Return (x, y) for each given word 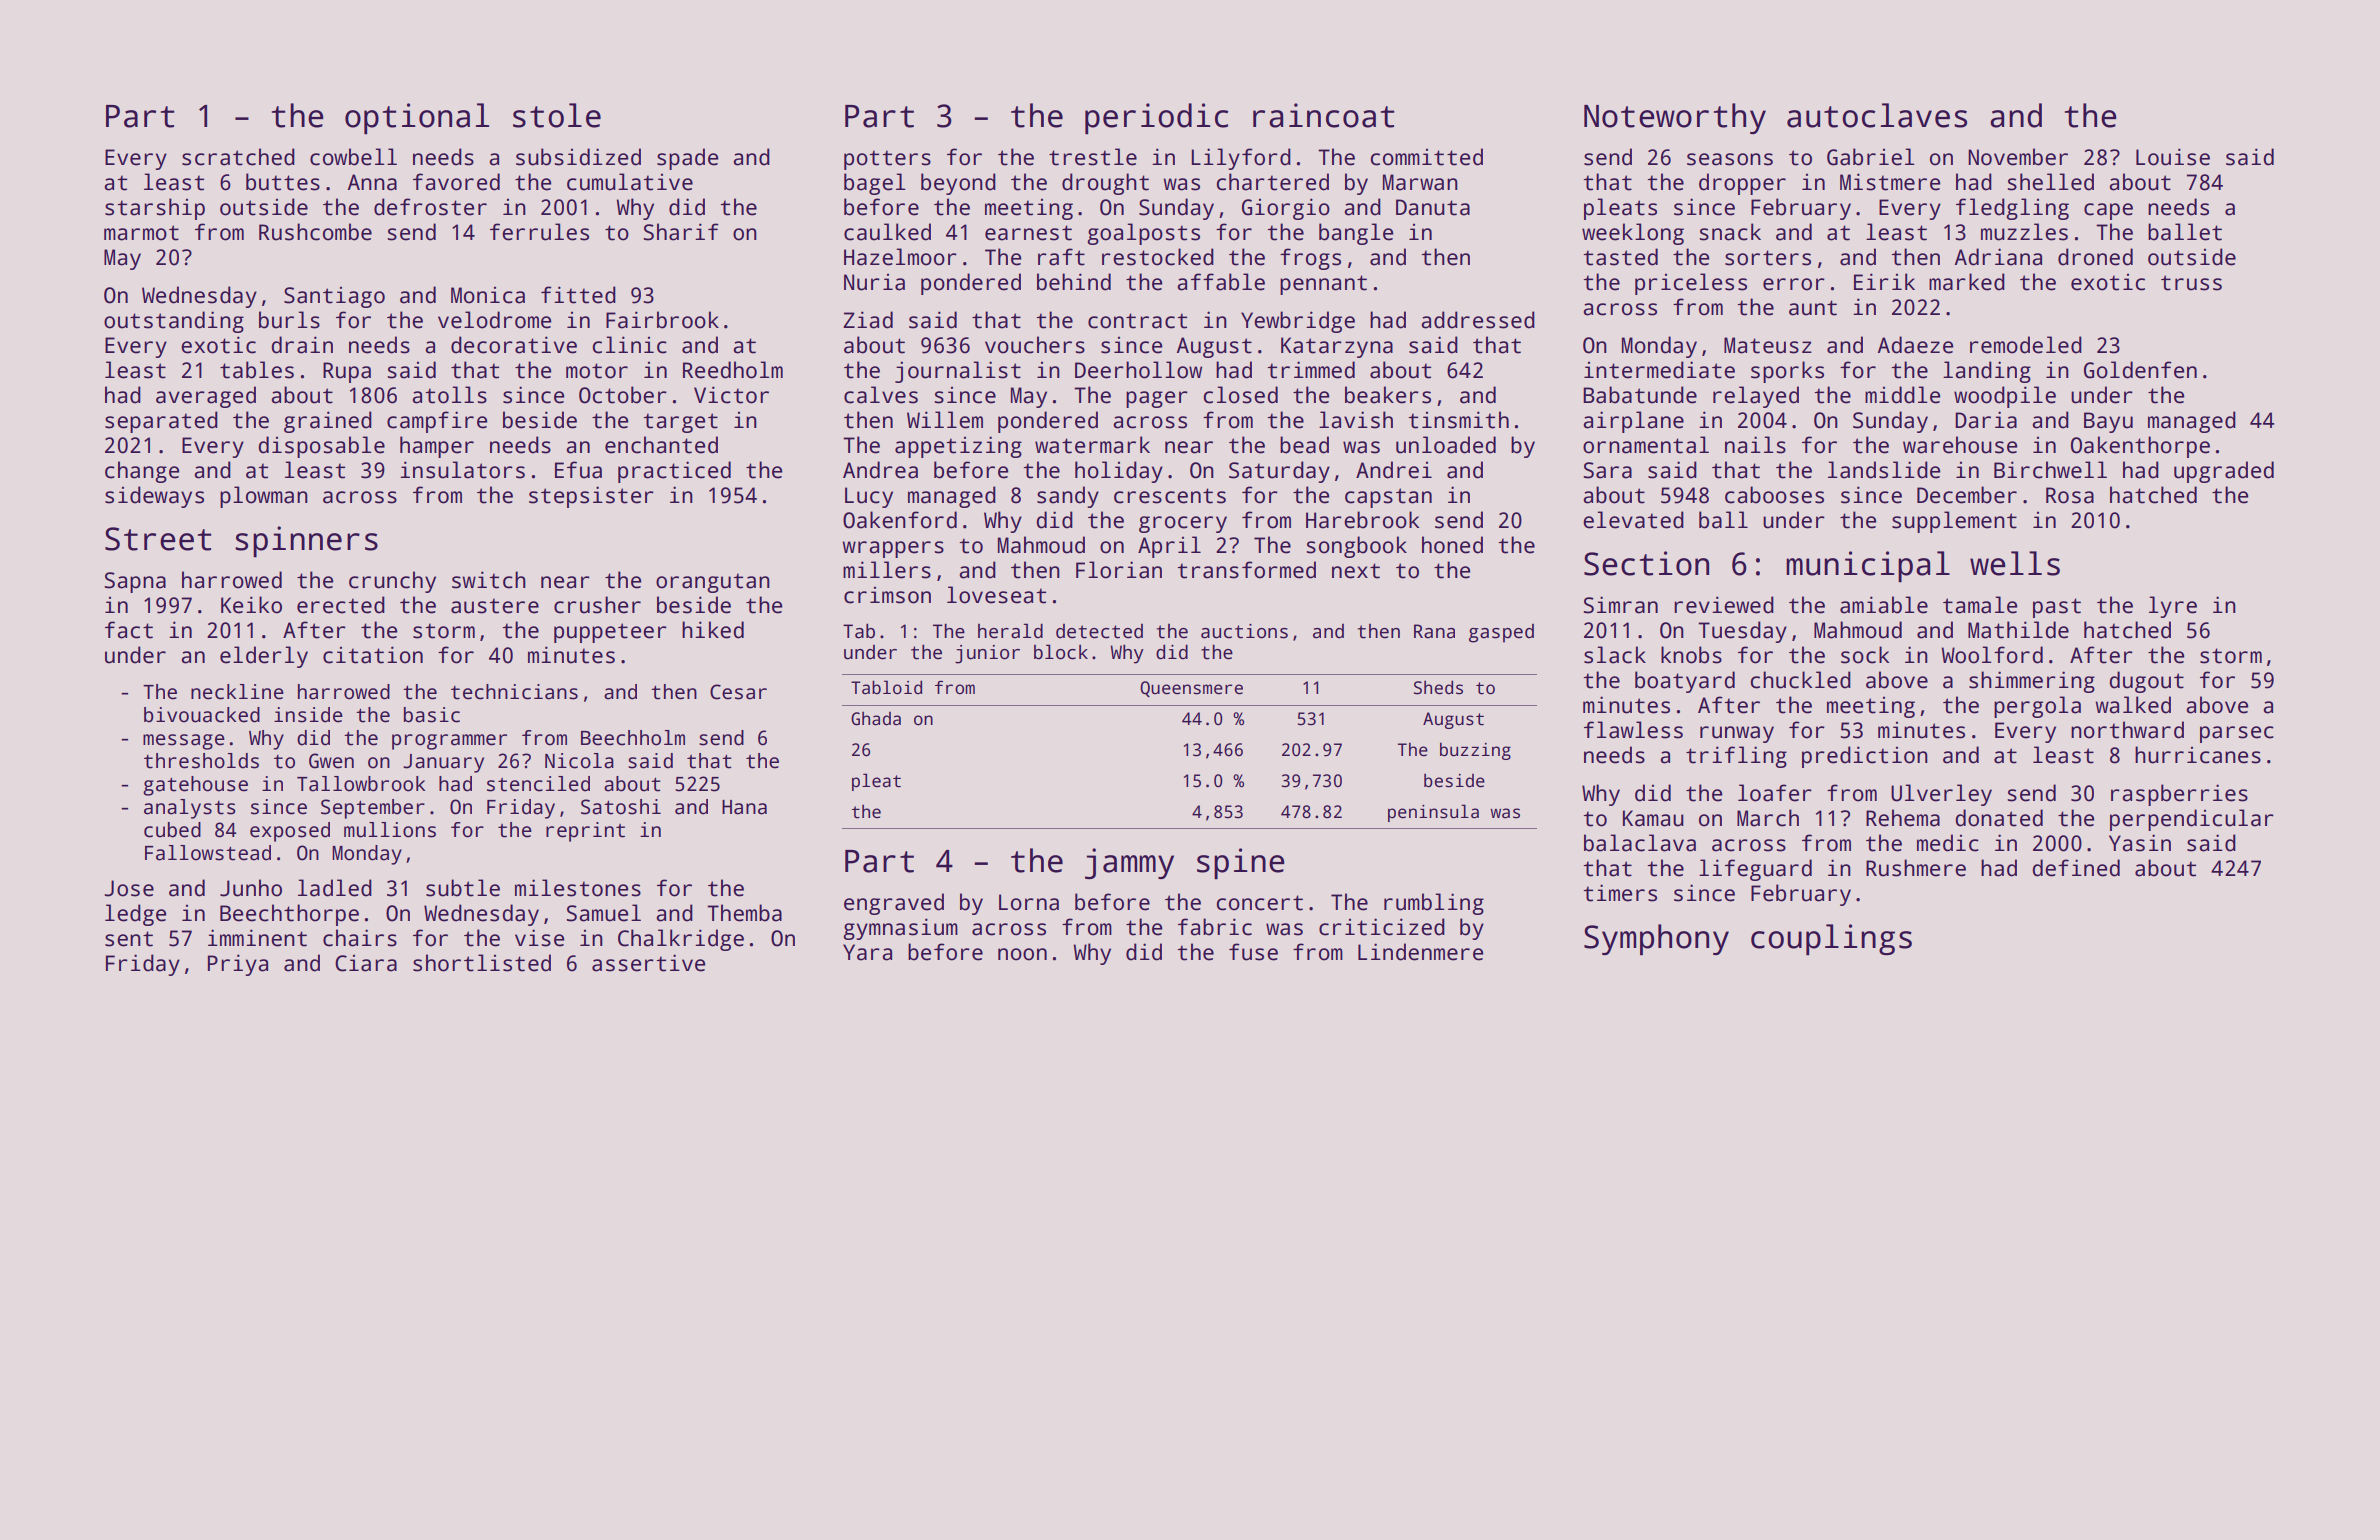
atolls (449, 395)
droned (2095, 257)
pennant (1323, 285)
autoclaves (1877, 115)
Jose (129, 888)
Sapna (135, 582)
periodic (1156, 119)
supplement (1954, 522)
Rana (1434, 631)
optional (417, 119)
